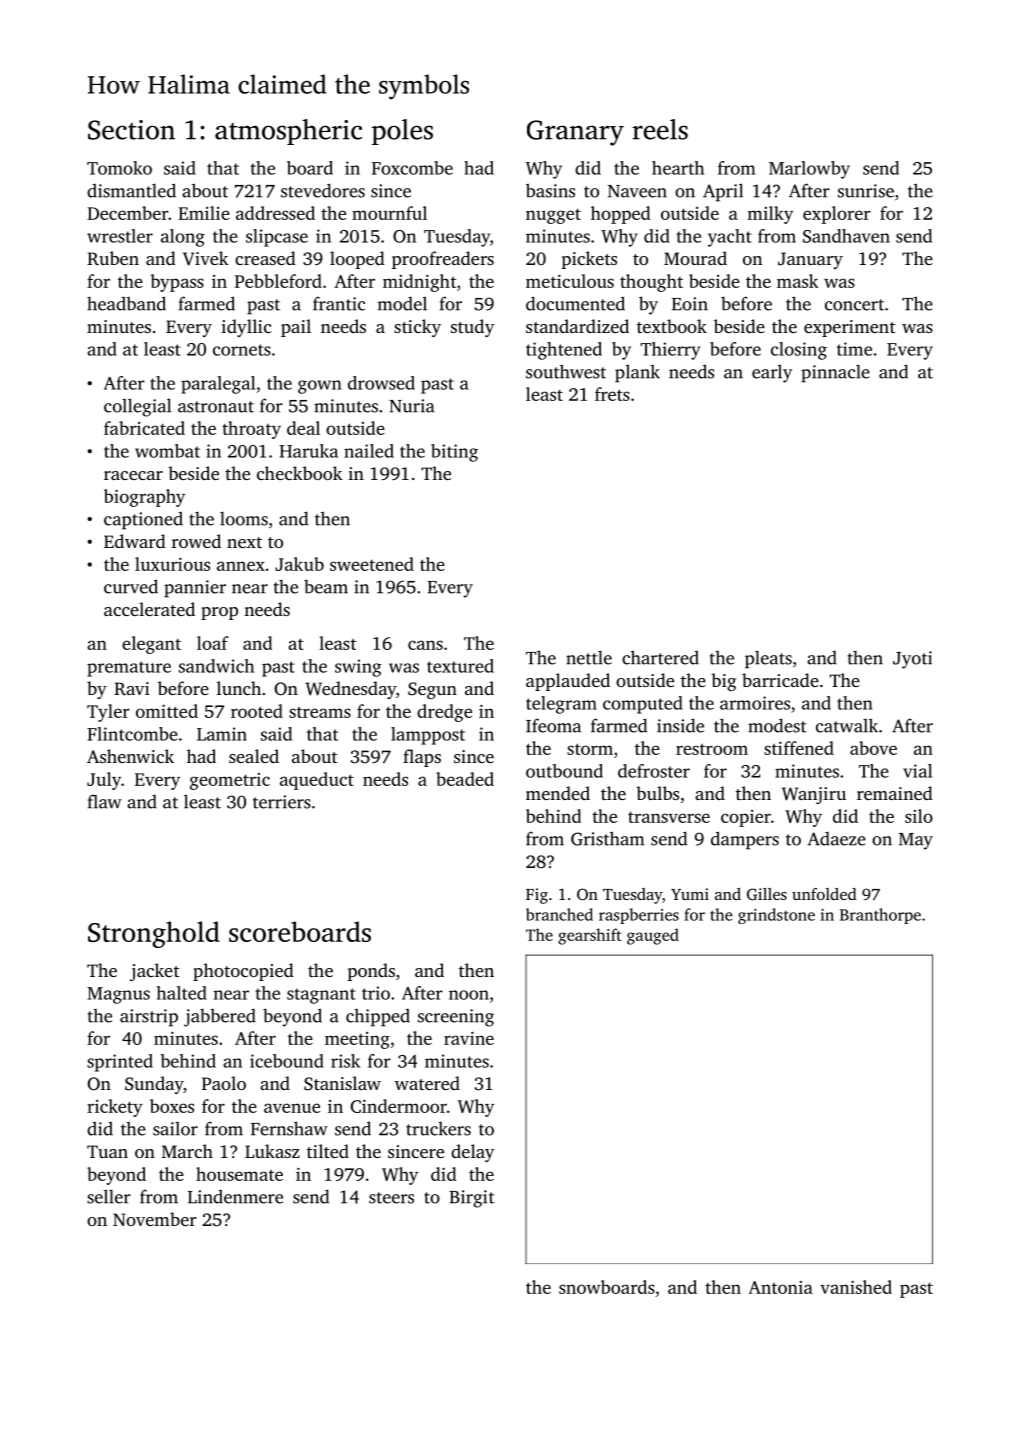  What do you see at coordinates (912, 660) in the screenshot?
I see `Jyoti` at bounding box center [912, 660].
